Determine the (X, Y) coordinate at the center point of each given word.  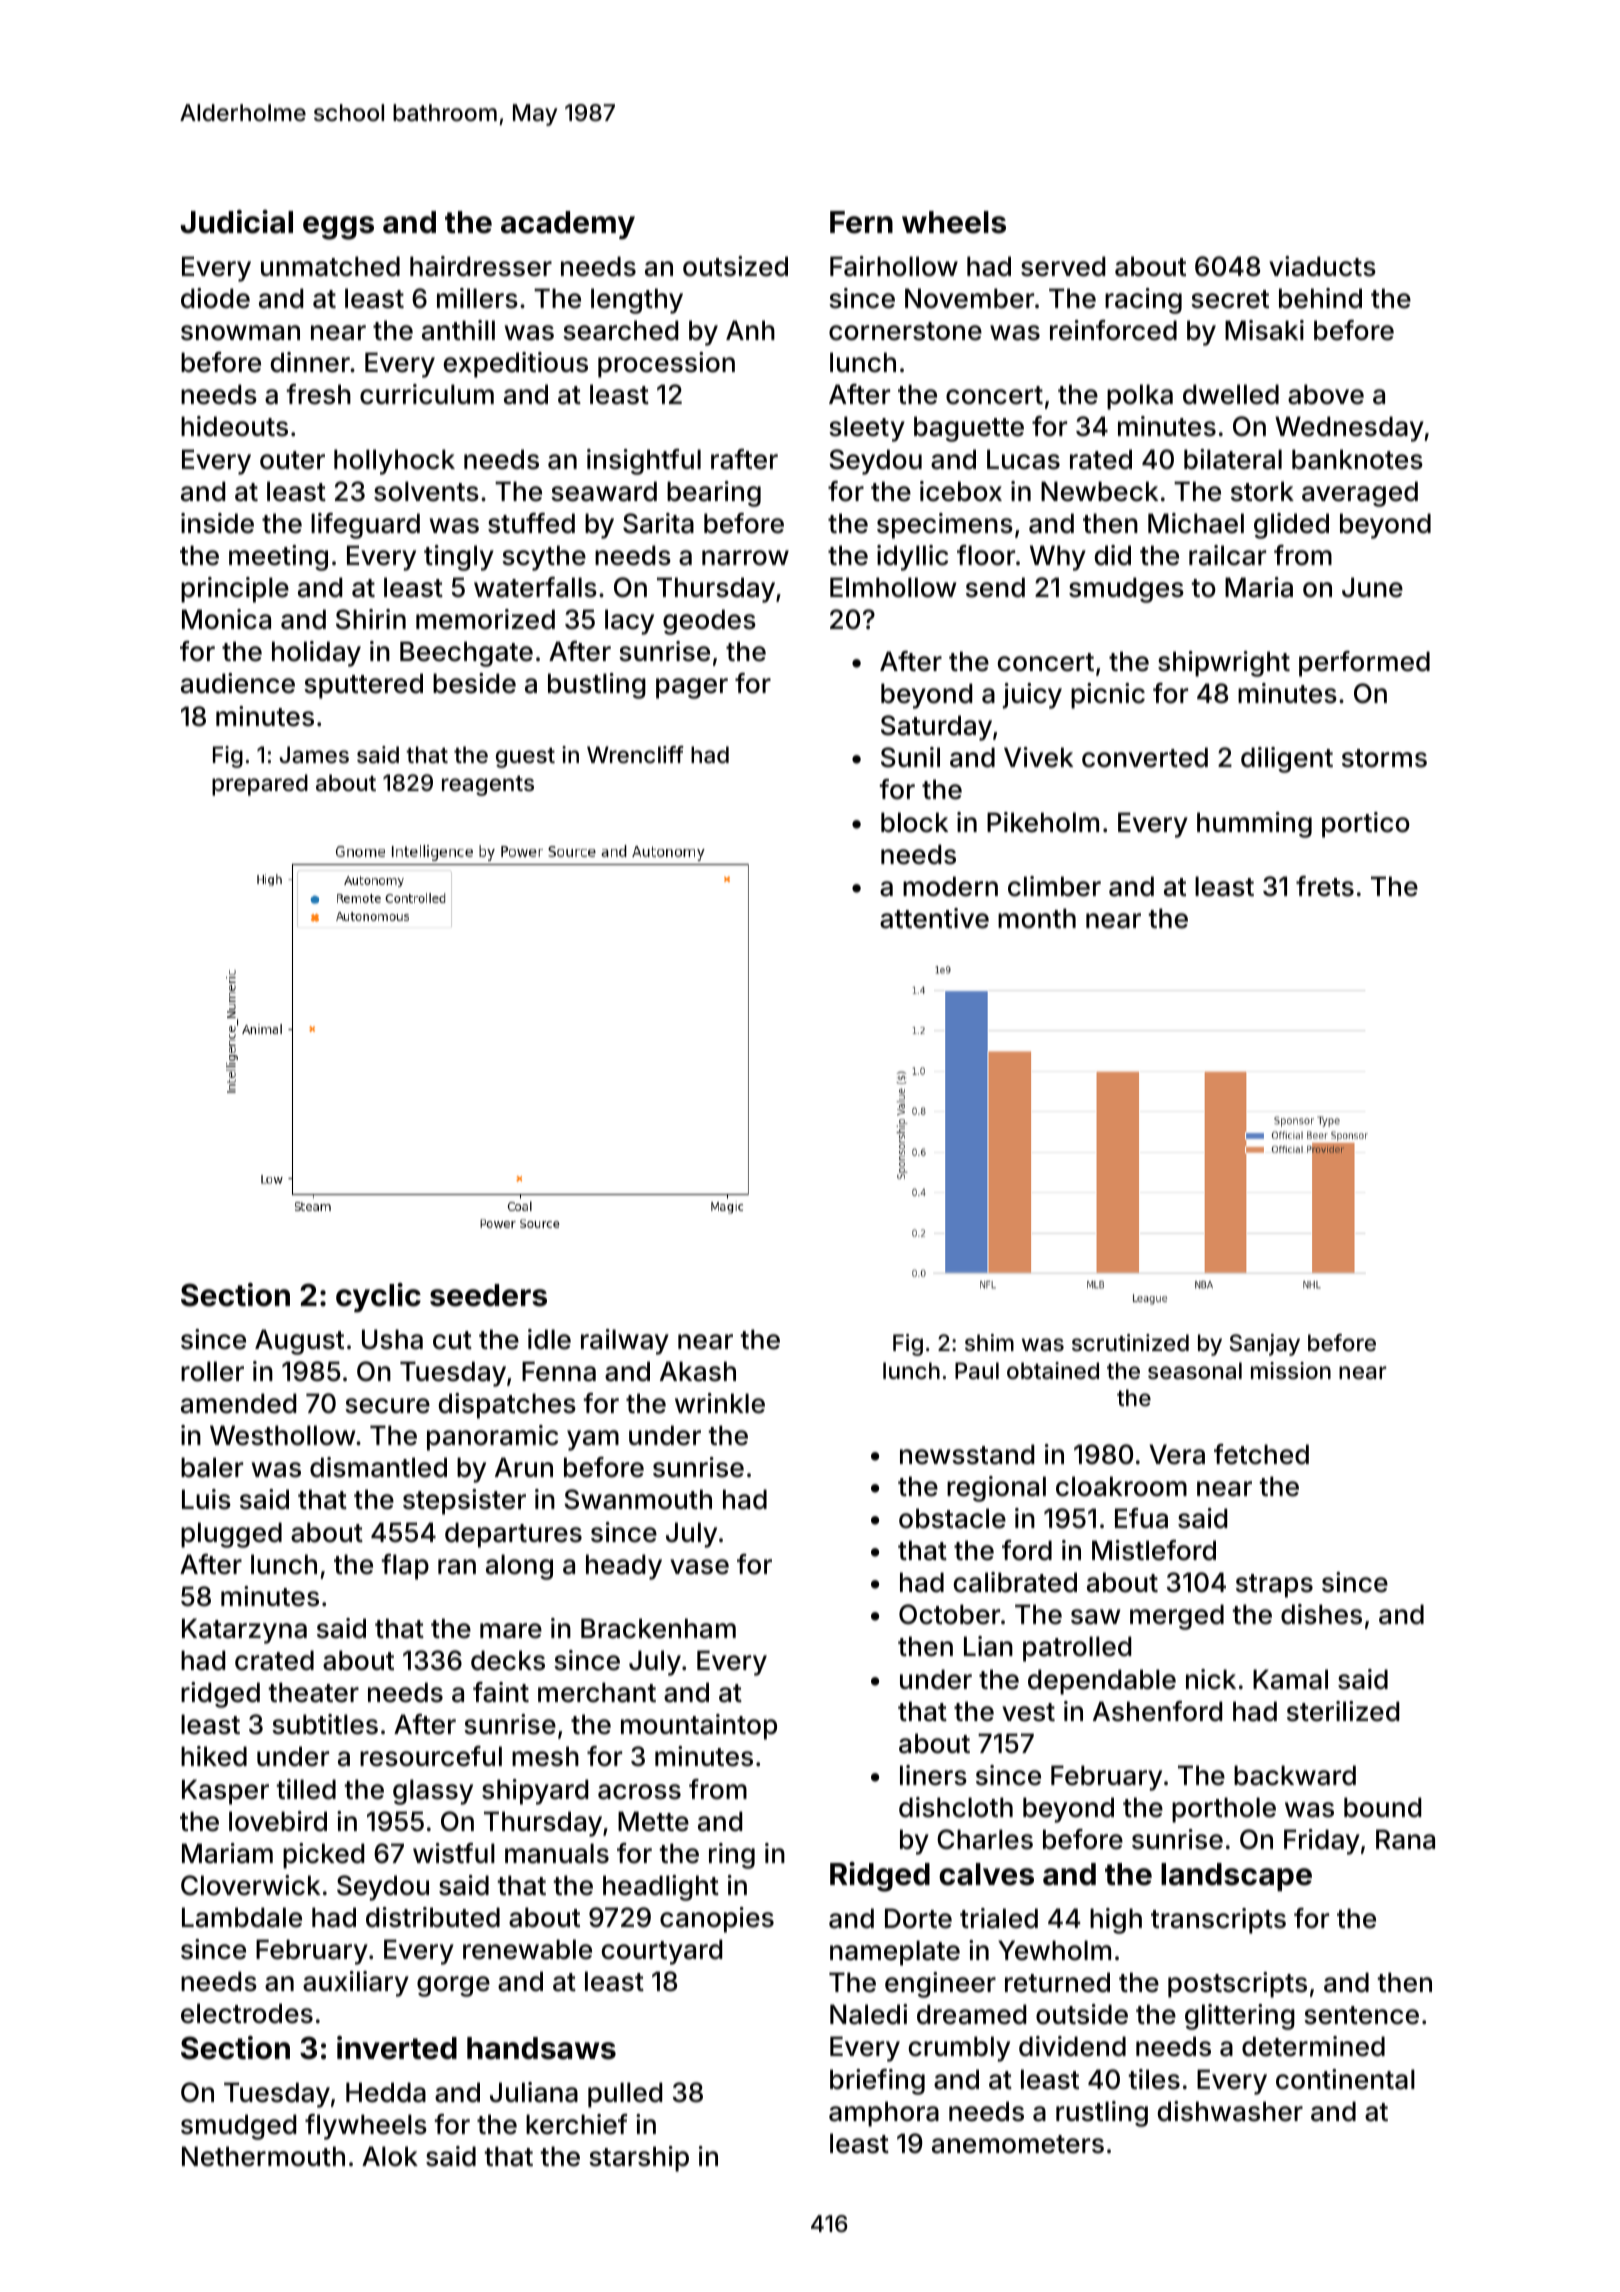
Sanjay (1265, 1345)
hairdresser (481, 266)
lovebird (278, 1821)
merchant (597, 1692)
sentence (1361, 2015)
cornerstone (905, 331)
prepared (260, 785)
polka (1140, 397)
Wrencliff (635, 755)
